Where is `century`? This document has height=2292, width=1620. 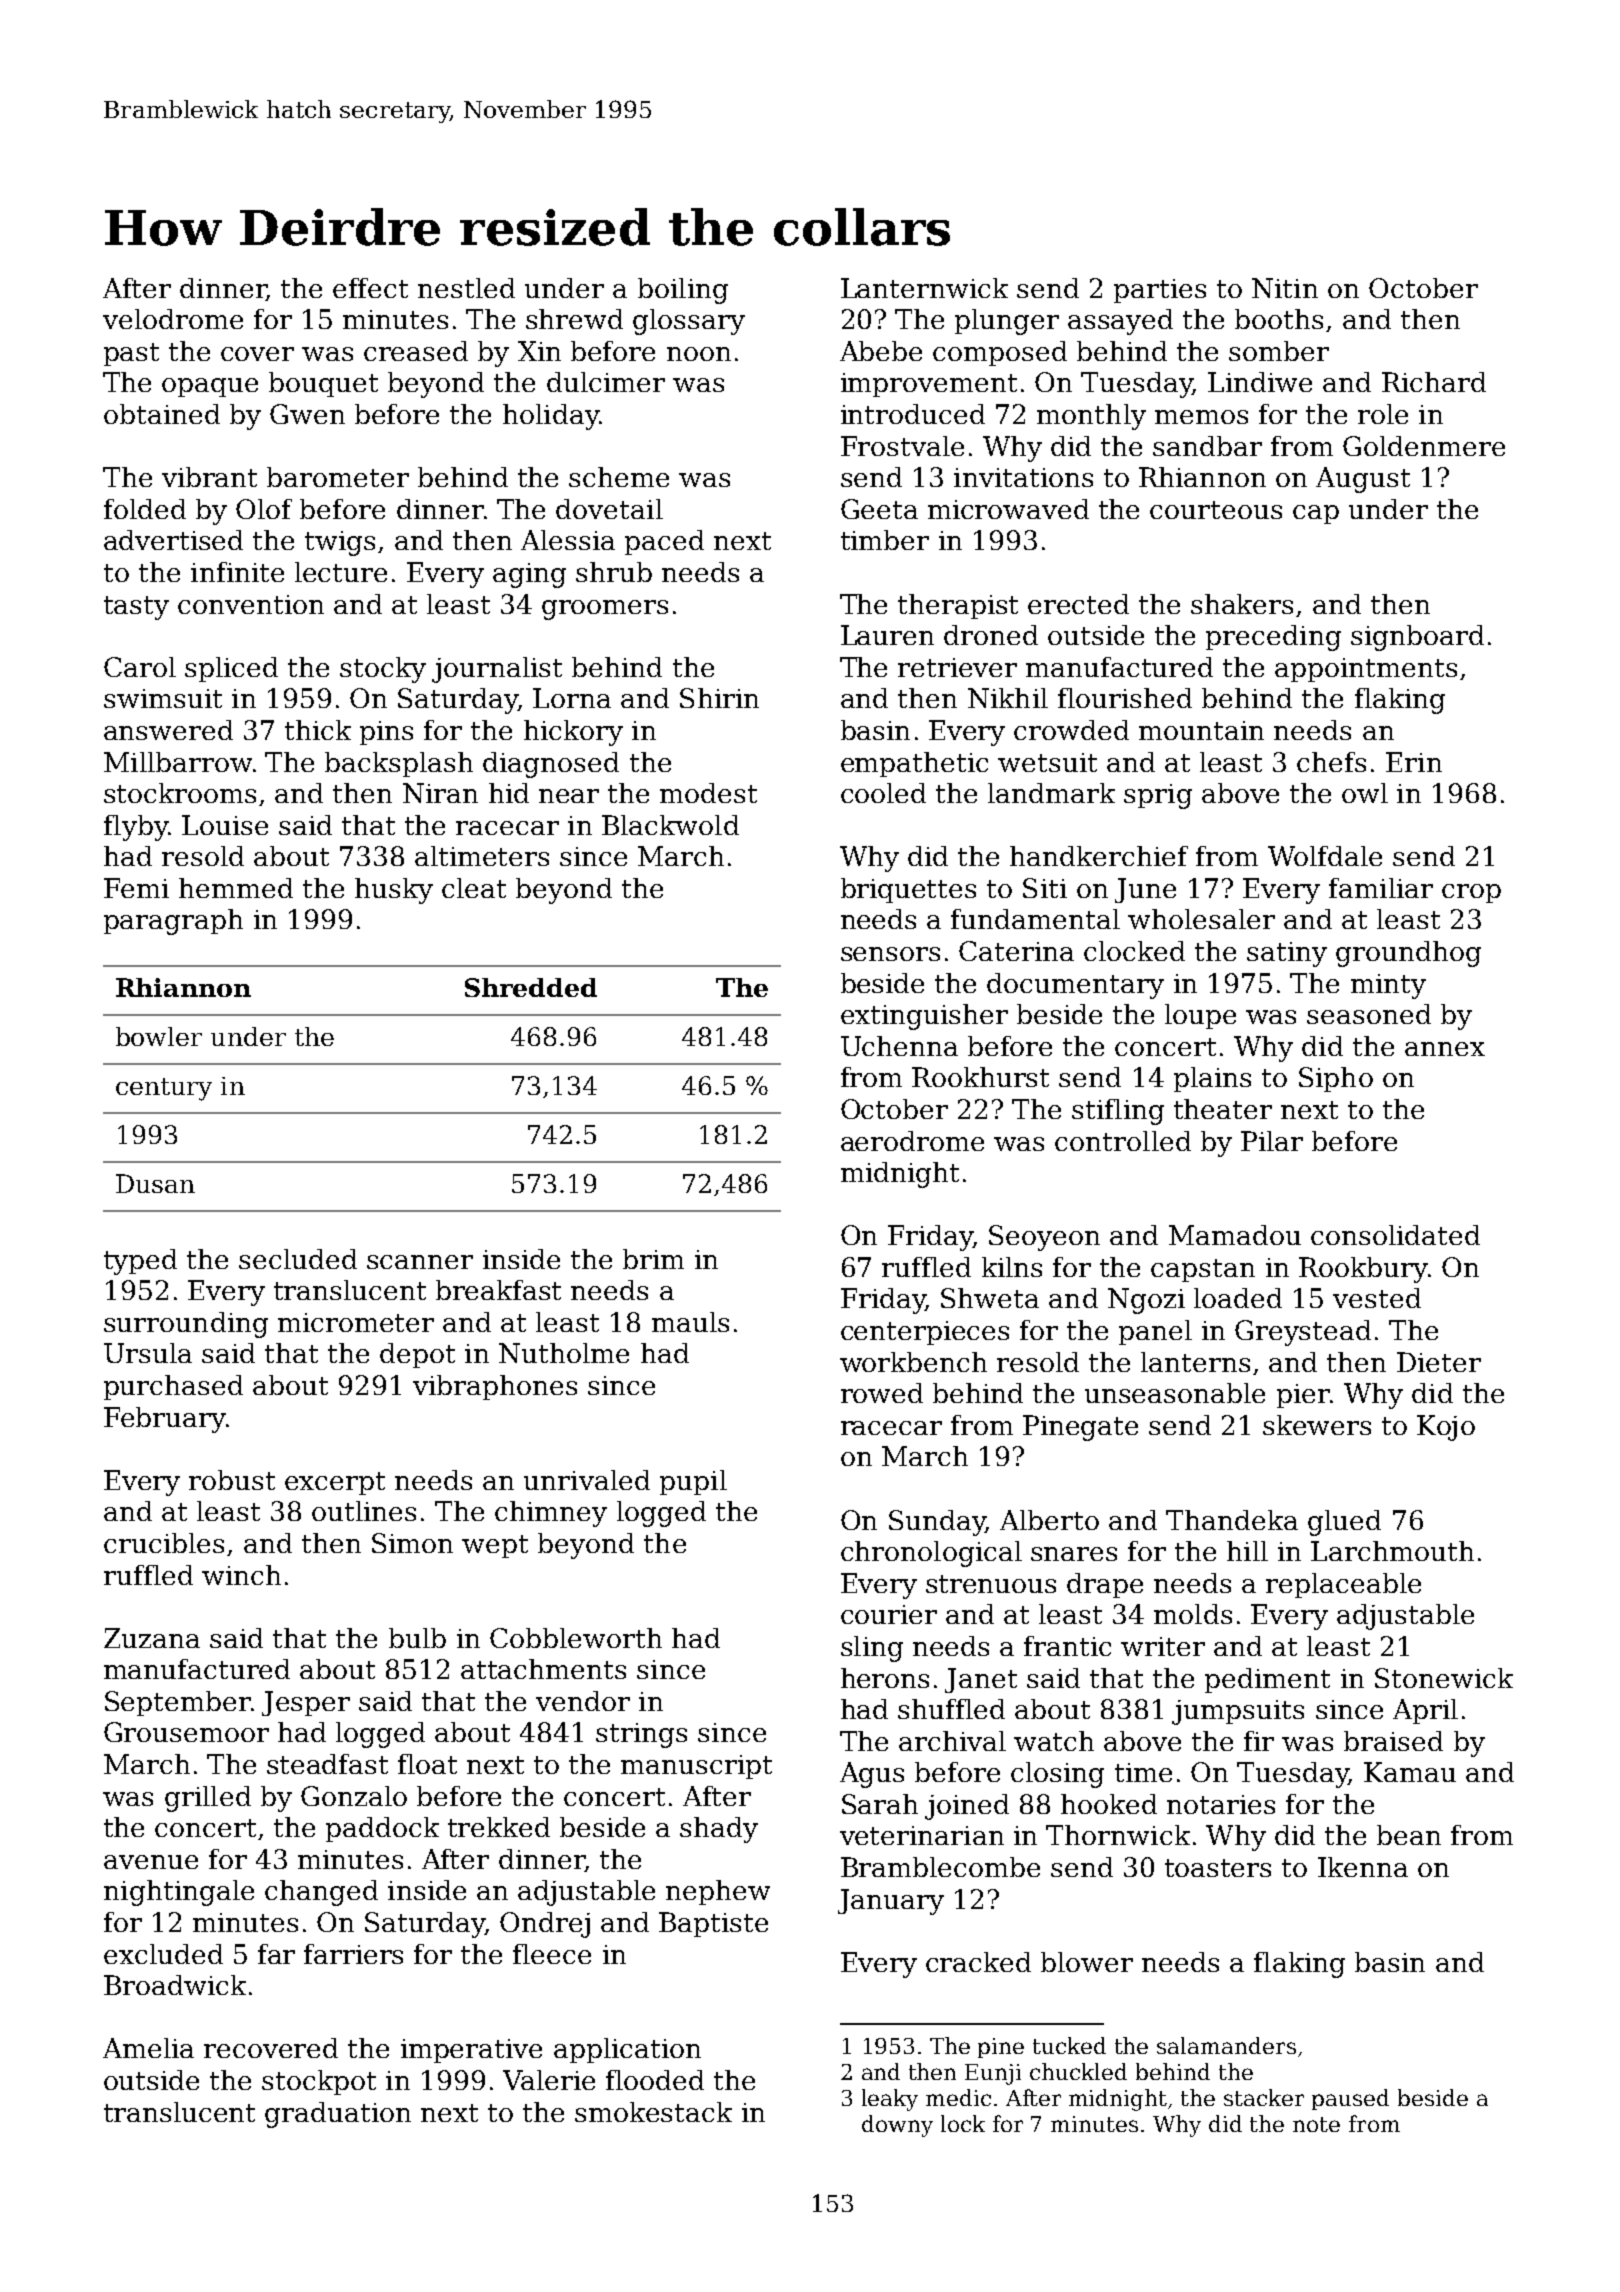
century is located at coordinates (164, 1089).
